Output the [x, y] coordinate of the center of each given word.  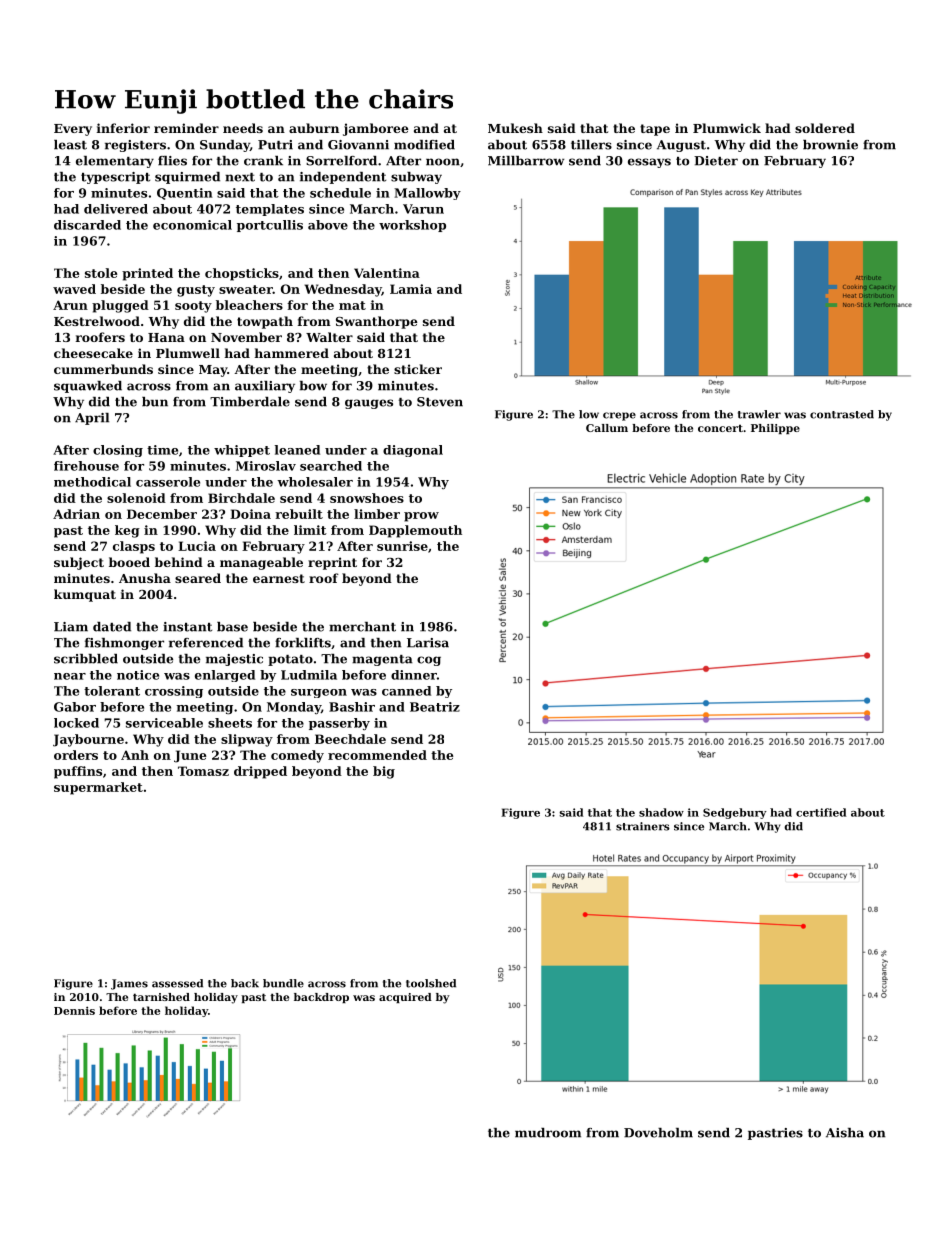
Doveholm [658, 1133]
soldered [825, 128]
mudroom [548, 1133]
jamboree [376, 129]
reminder [186, 128]
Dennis [74, 1010]
